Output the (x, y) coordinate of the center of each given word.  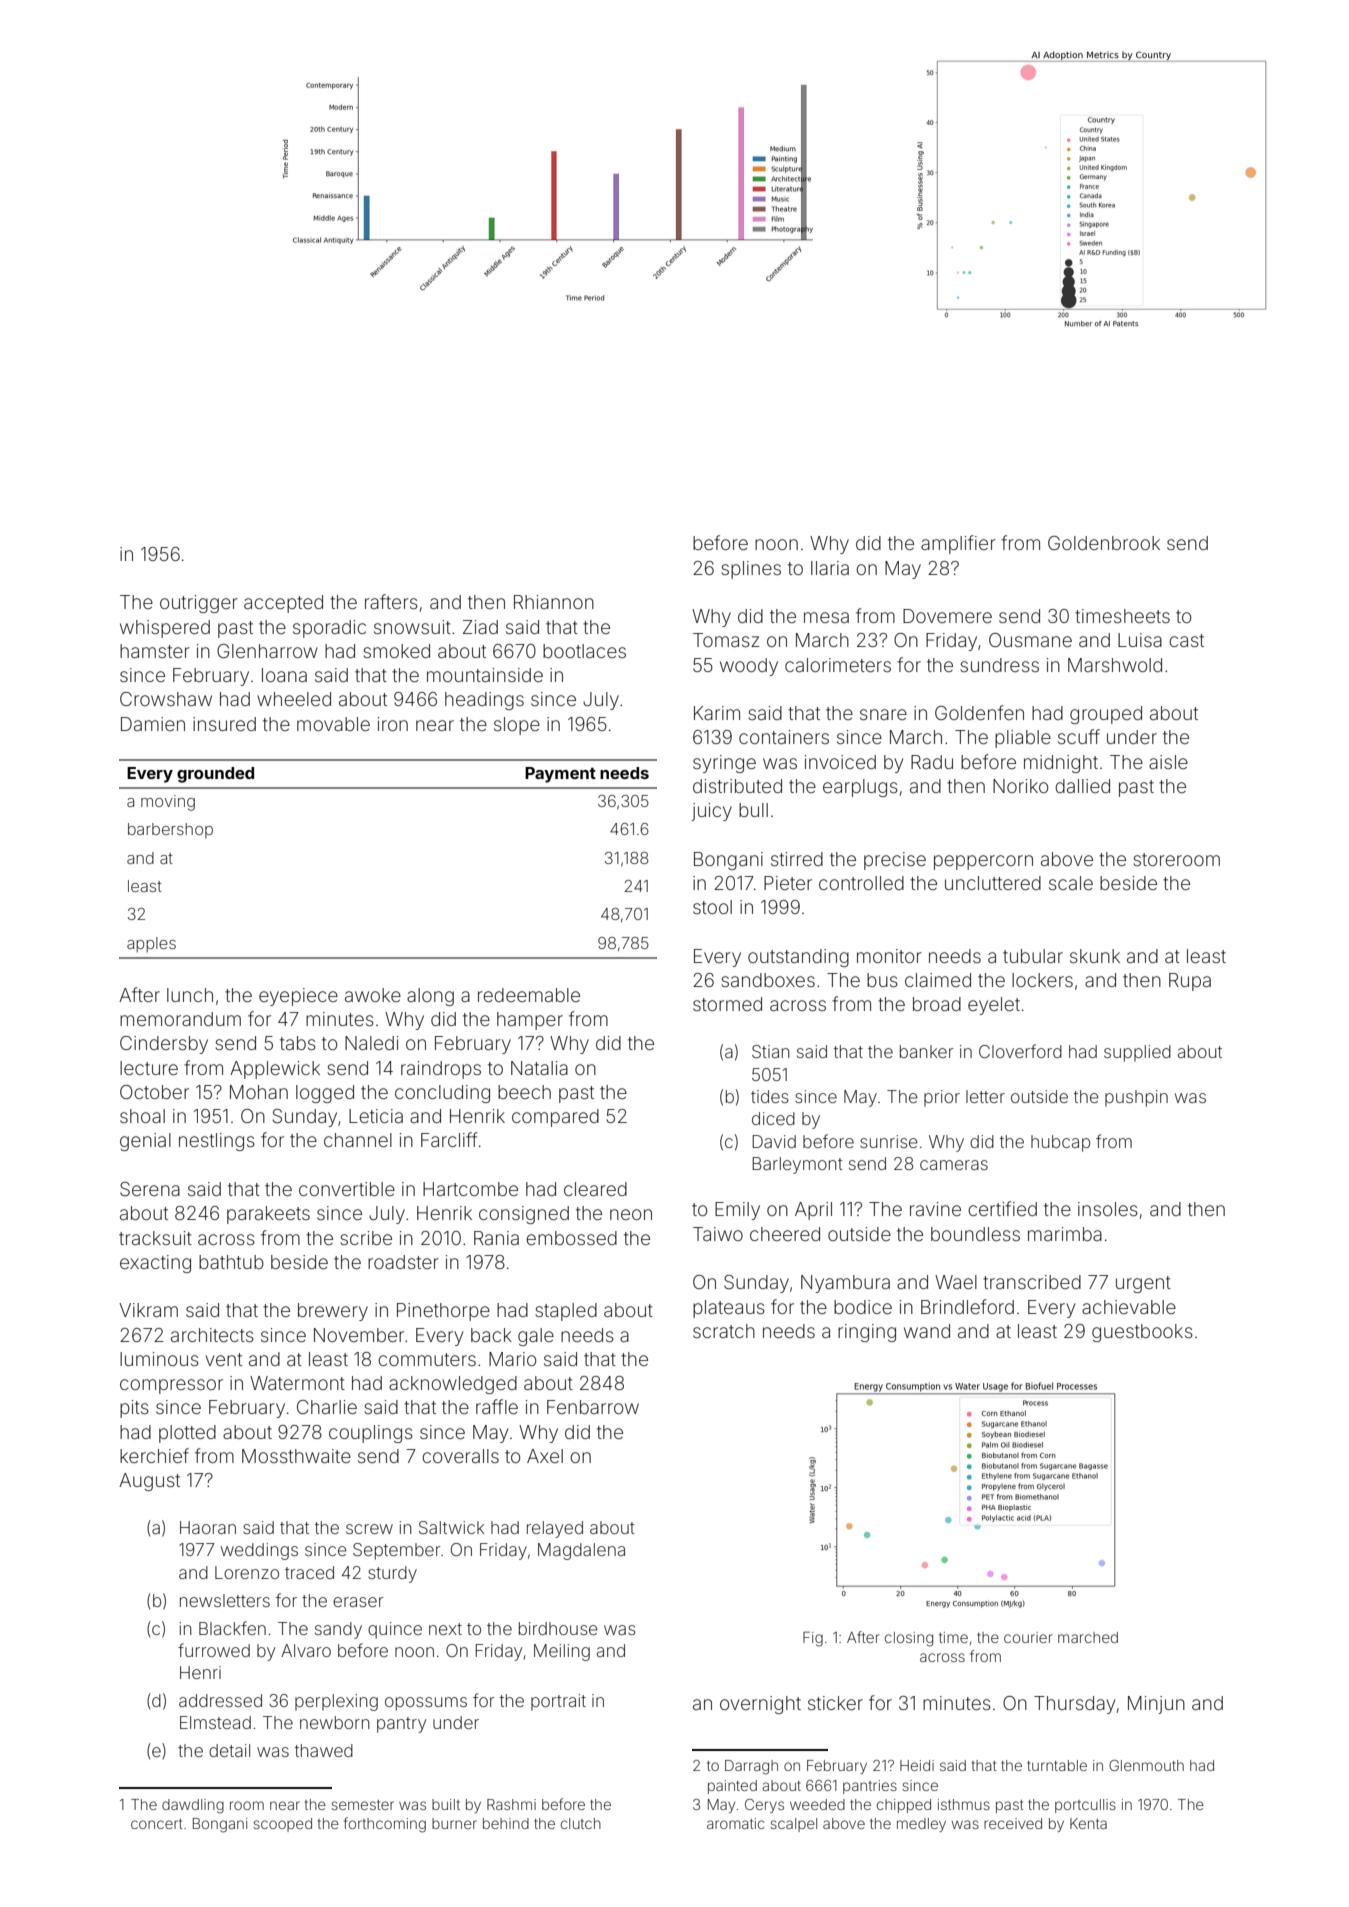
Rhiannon (554, 602)
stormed (727, 1004)
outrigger (199, 604)
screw (369, 1529)
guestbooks (1142, 1333)
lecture (149, 1068)
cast (1186, 640)
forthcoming (385, 1825)
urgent (1143, 1284)
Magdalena (581, 1551)
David (774, 1141)
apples (151, 944)
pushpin (1136, 1098)
